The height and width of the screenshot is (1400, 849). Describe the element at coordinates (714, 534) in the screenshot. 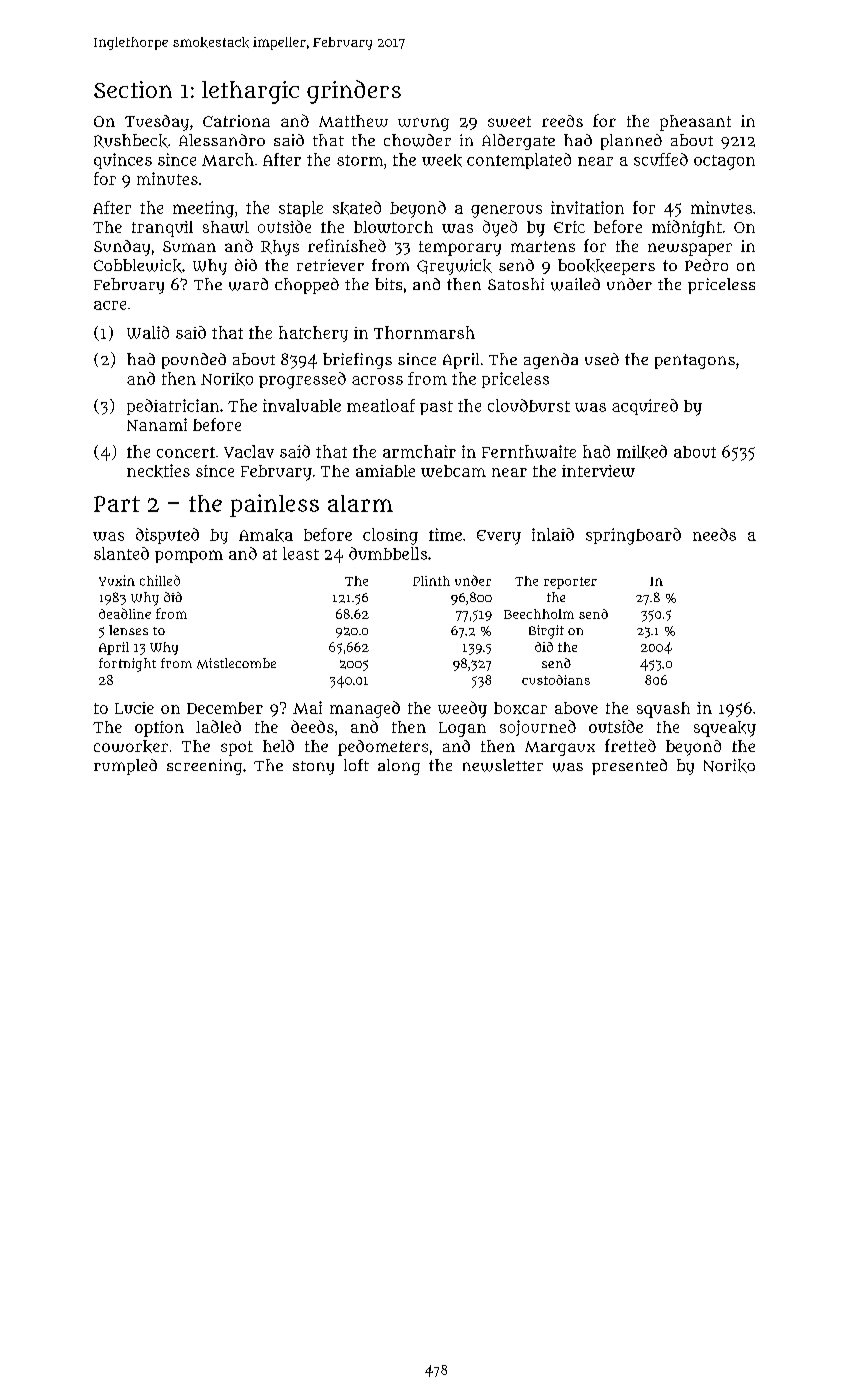

I see `needs` at that location.
